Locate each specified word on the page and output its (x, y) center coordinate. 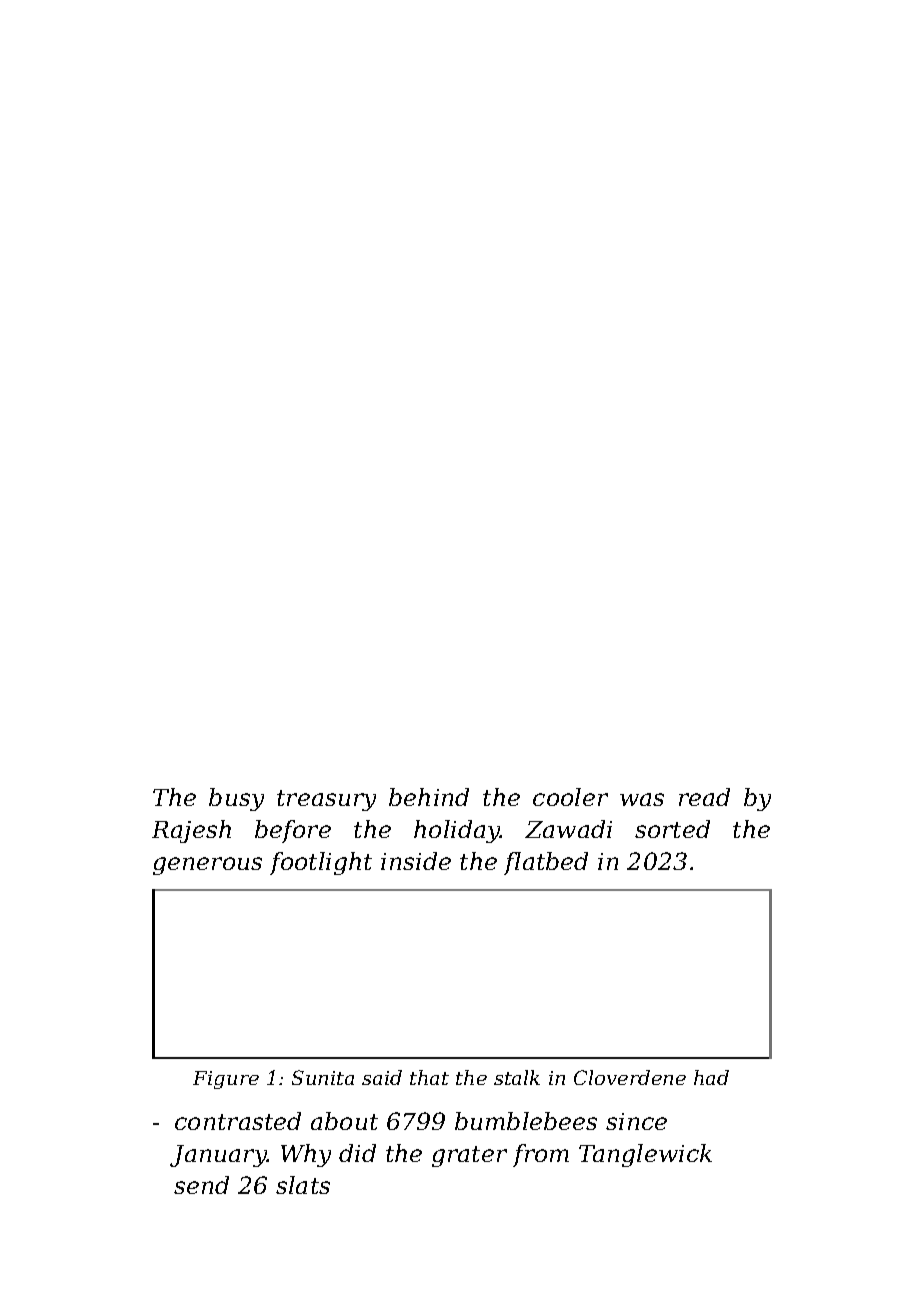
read (704, 797)
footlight (321, 863)
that (429, 1077)
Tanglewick (645, 1155)
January (218, 1156)
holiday (457, 831)
